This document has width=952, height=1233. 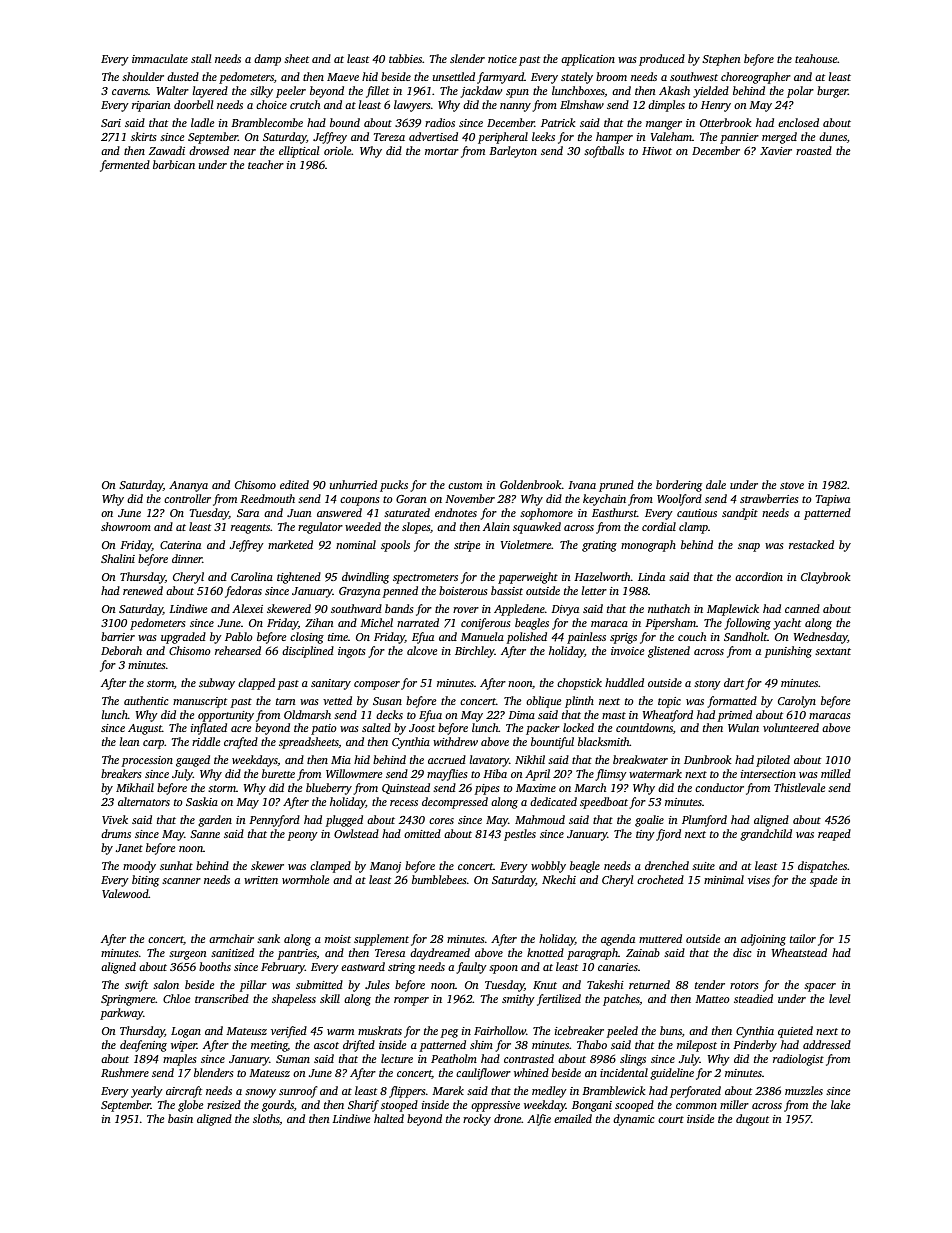 What do you see at coordinates (274, 821) in the document?
I see `Pennyford` at bounding box center [274, 821].
